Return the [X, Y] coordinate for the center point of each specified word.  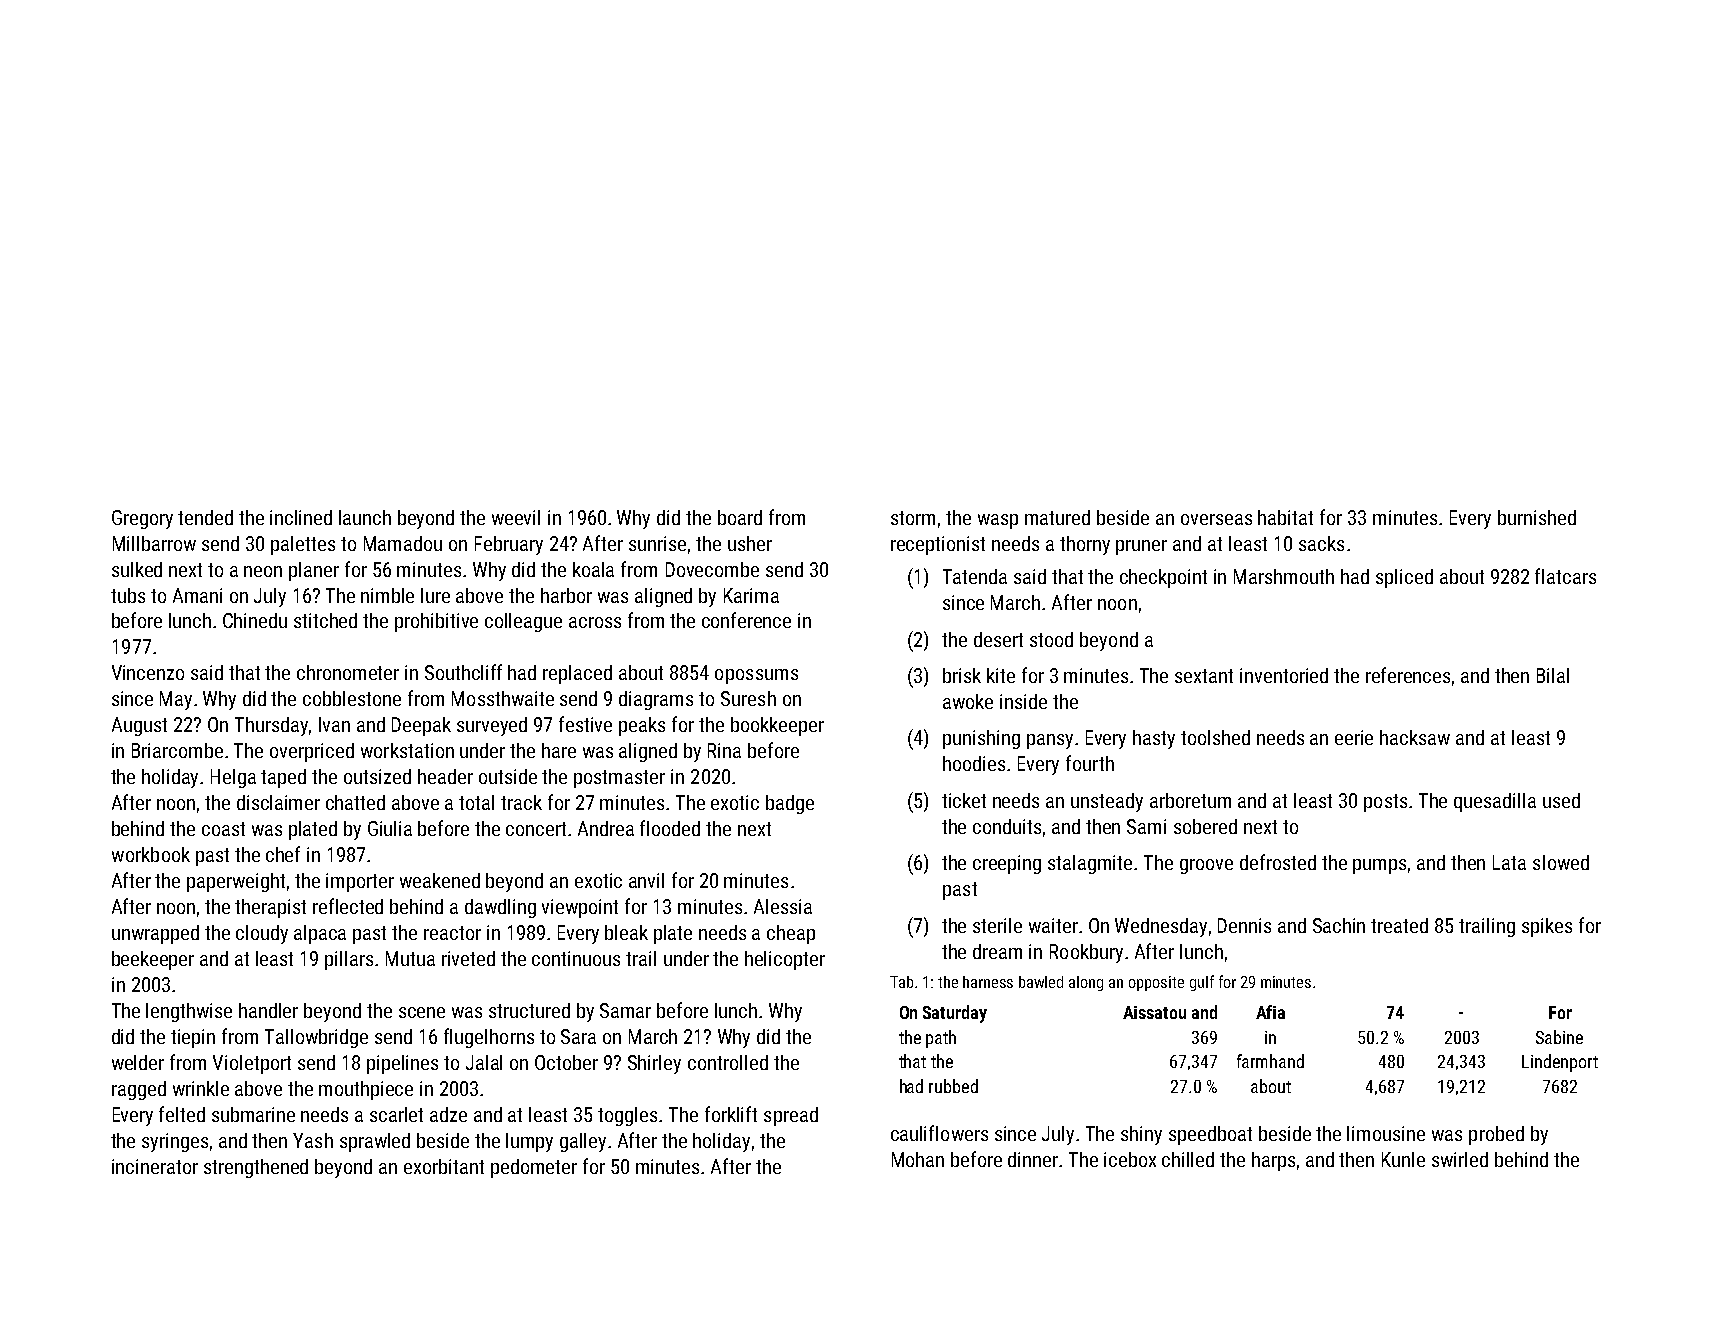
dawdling [500, 908]
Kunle [1403, 1159]
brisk [962, 675]
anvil [646, 880]
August [139, 726]
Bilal [1553, 675]
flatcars [1565, 576]
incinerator [155, 1166]
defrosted [1278, 862]
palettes [303, 545]
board [740, 517]
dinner [1034, 1159]
